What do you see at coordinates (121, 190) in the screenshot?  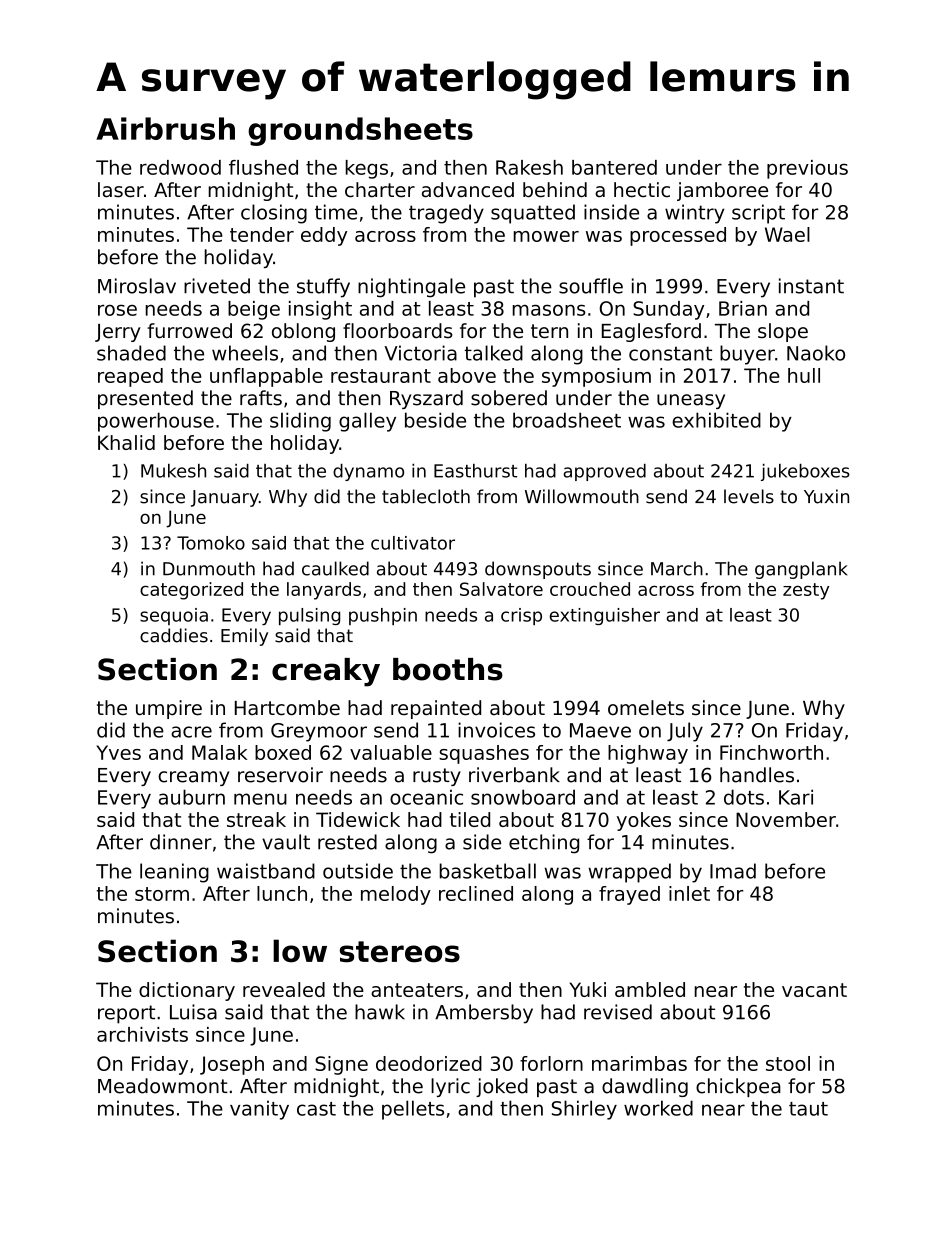 I see `laser` at bounding box center [121, 190].
